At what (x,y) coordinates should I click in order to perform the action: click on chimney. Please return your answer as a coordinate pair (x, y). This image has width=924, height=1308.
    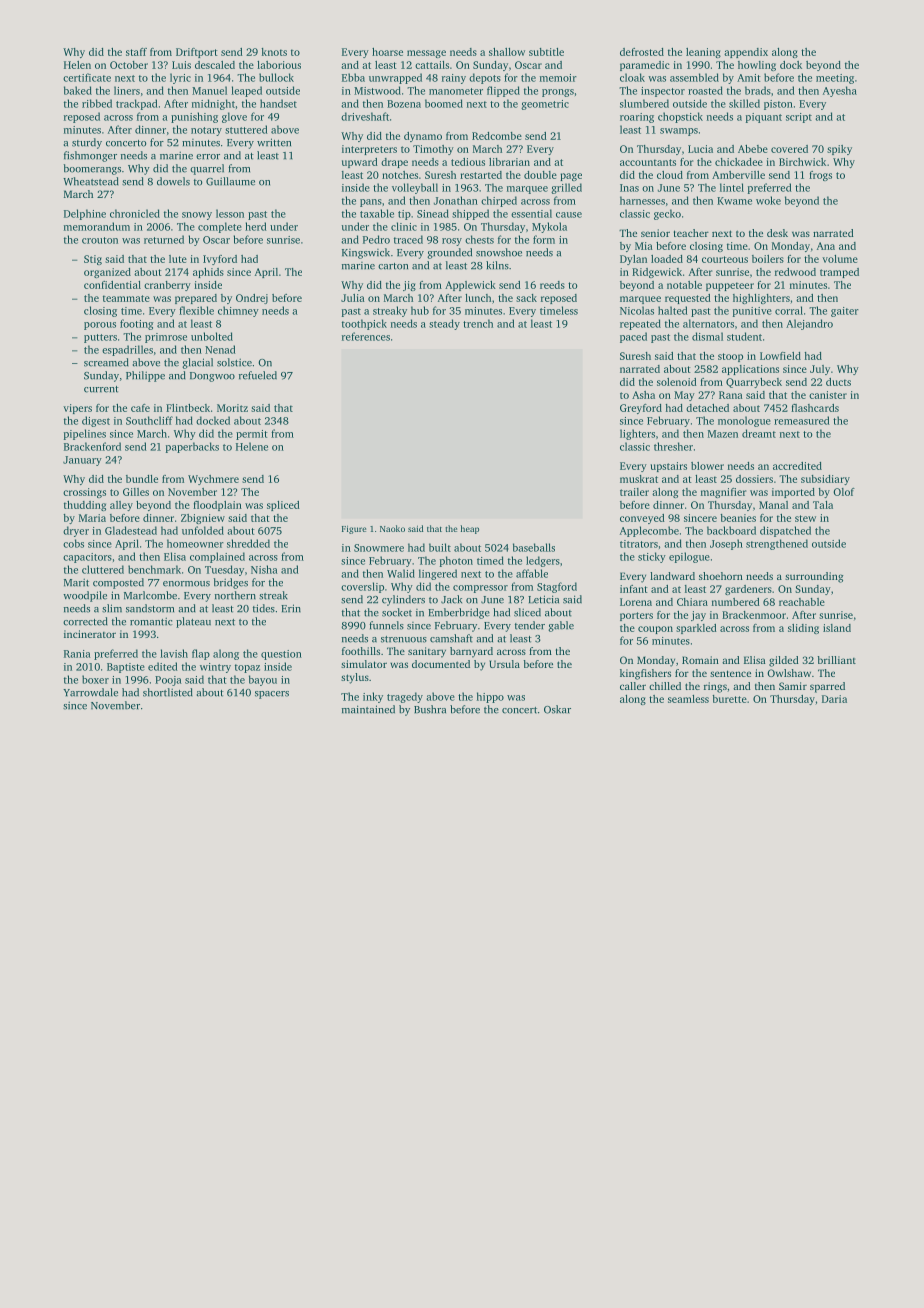
    Looking at the image, I should click on (238, 311).
